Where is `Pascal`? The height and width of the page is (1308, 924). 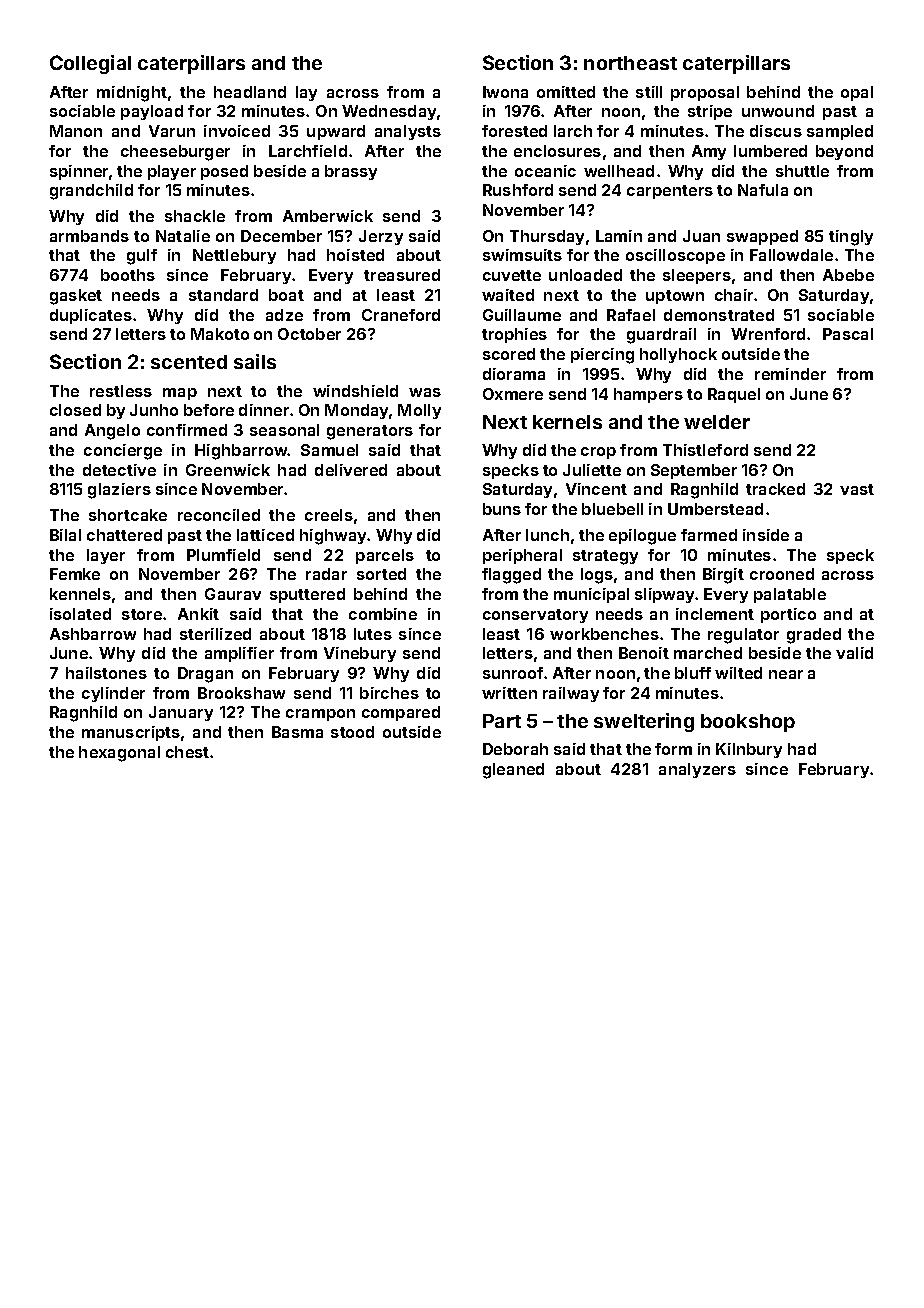
Pascal is located at coordinates (848, 334).
